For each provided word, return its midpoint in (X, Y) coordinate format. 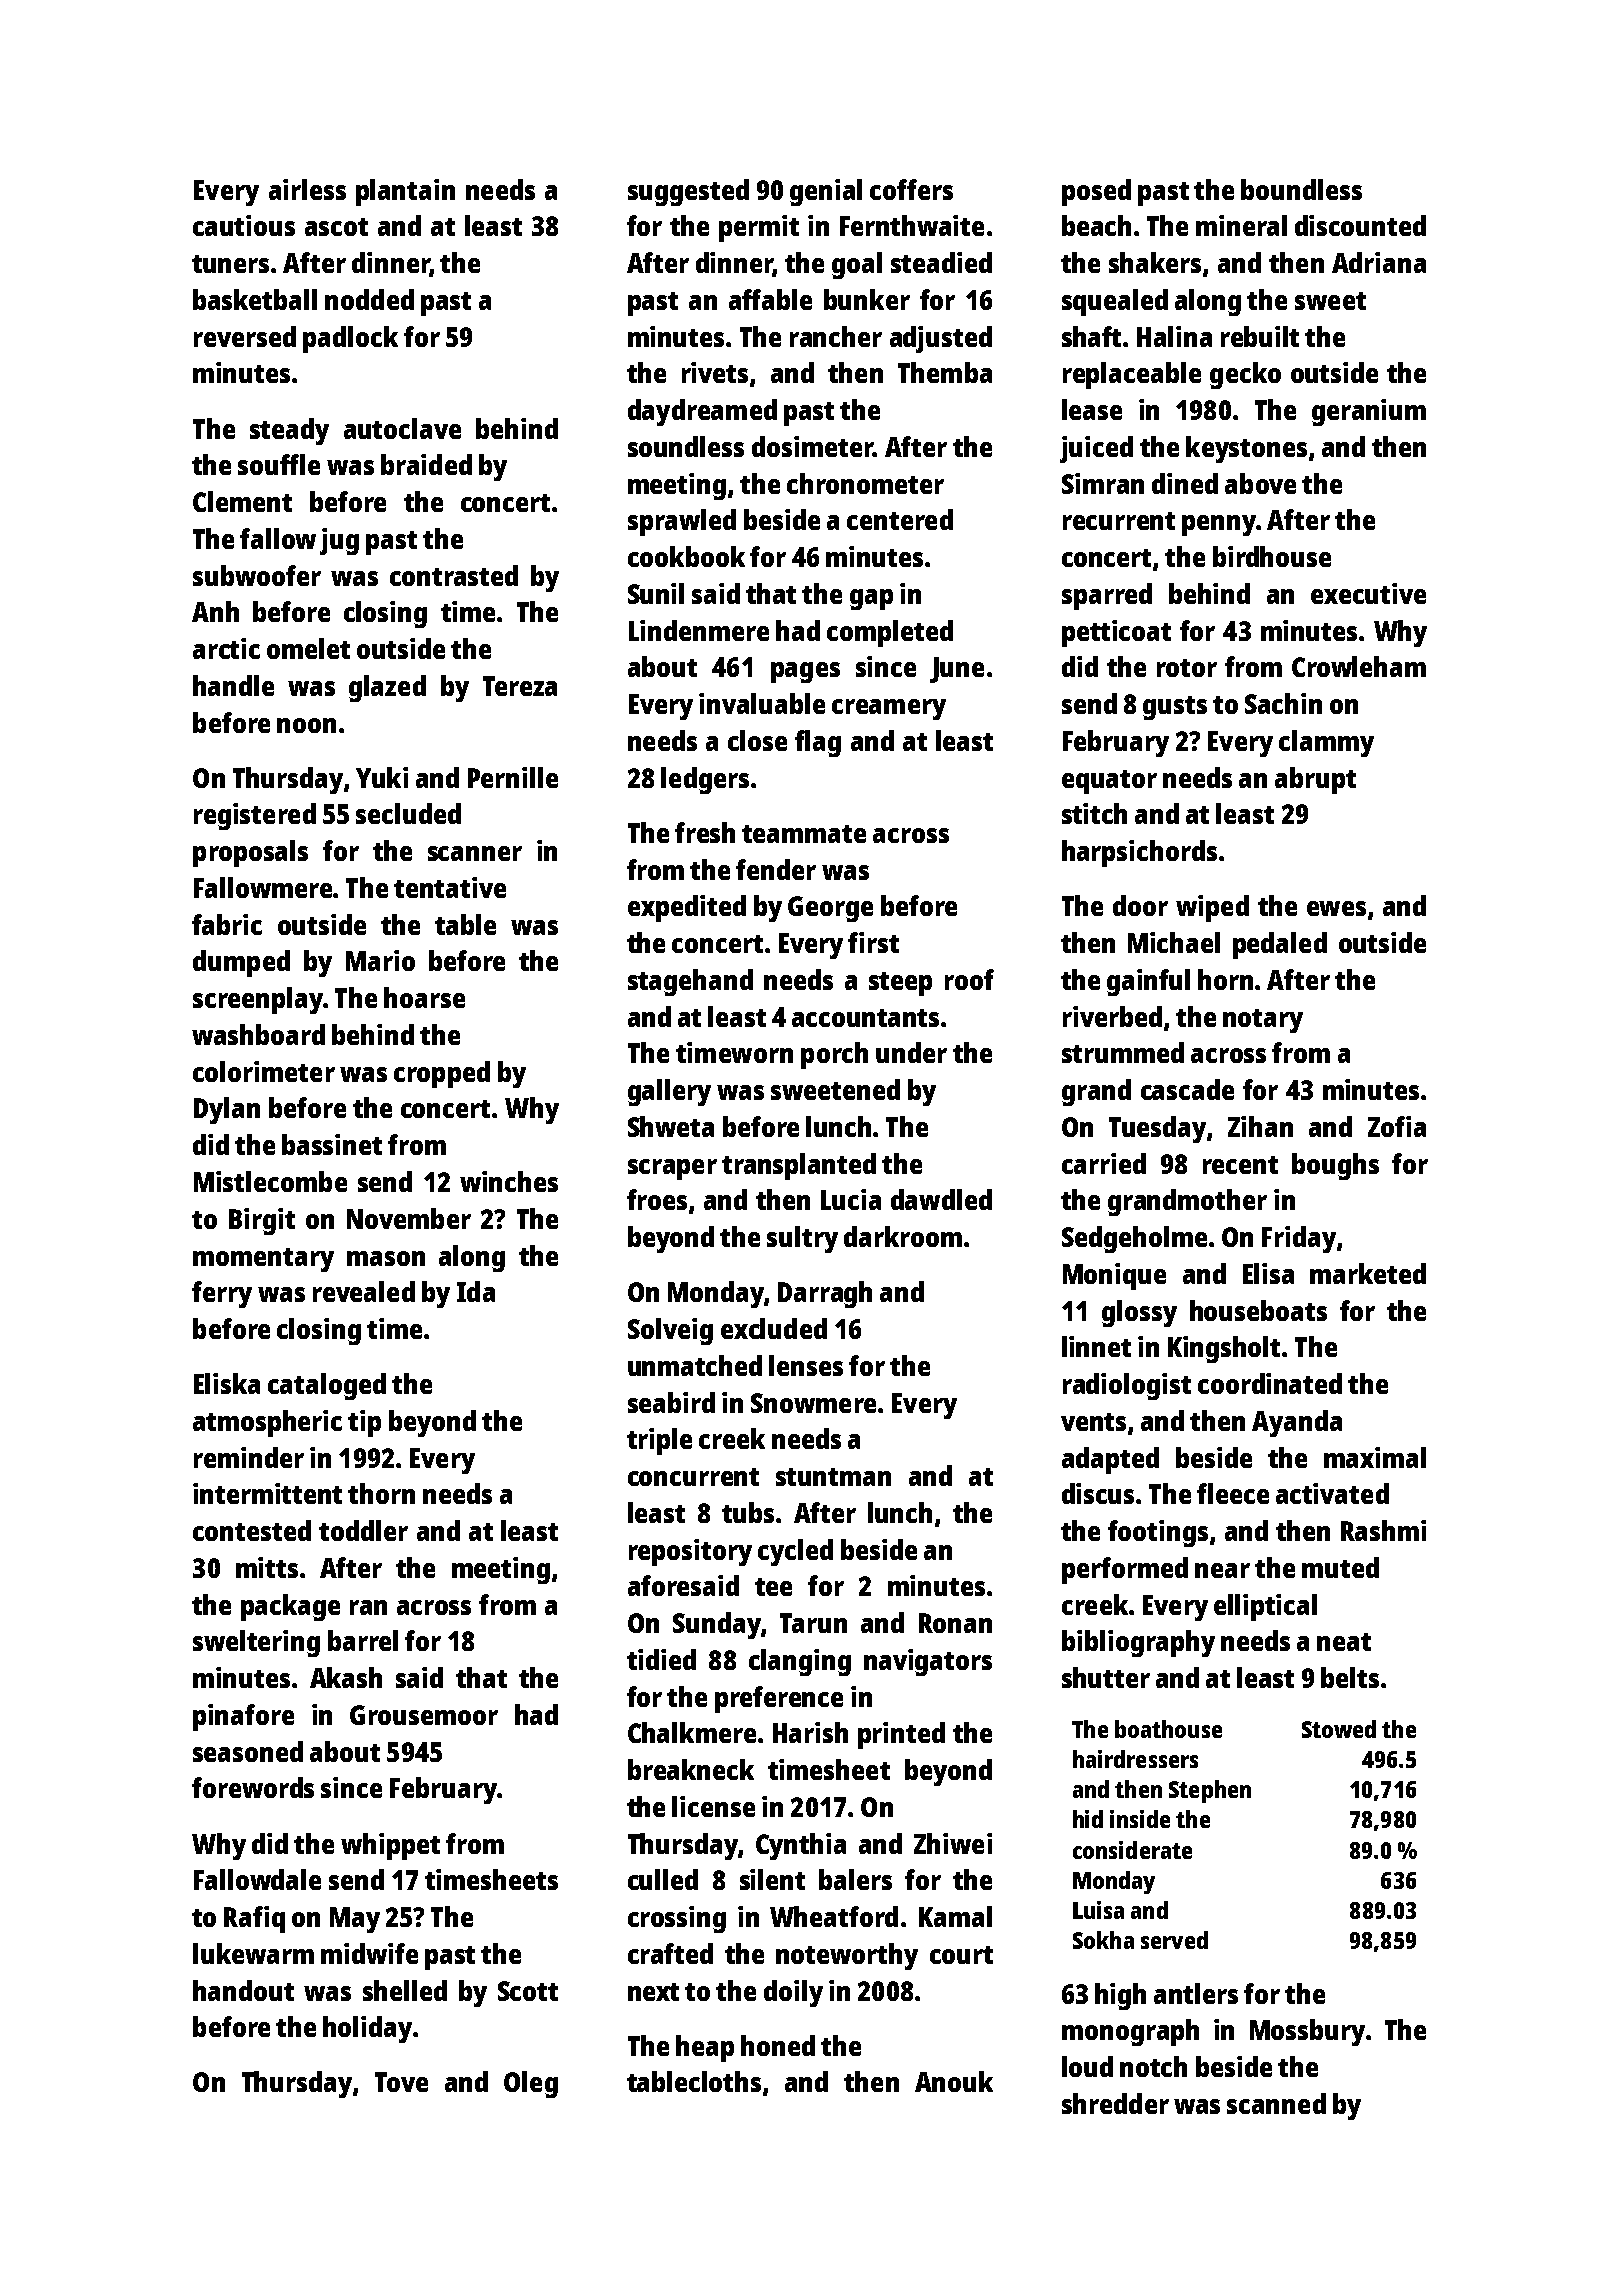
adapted (1110, 1460)
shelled (405, 1990)
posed (1096, 192)
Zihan (1260, 1126)
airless (307, 189)
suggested (688, 192)
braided (426, 464)
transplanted (799, 1166)
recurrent (1119, 521)
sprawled (682, 522)
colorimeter (264, 1071)
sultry (802, 1239)
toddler (363, 1530)
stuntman (833, 1477)
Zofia (1397, 1126)
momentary (263, 1260)
